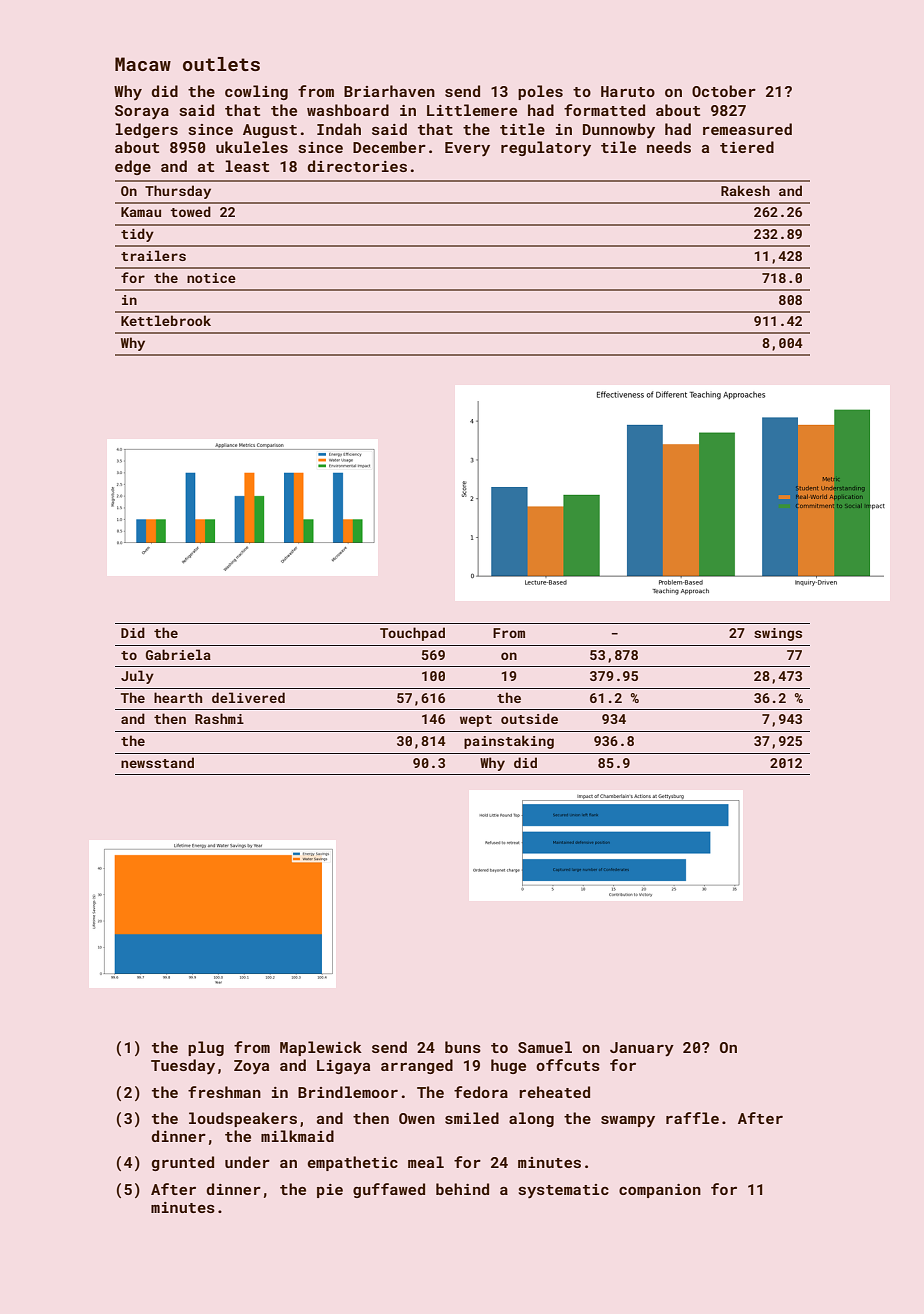 Image resolution: width=924 pixels, height=1314 pixels. I want to click on Kettlebrook, so click(166, 320).
